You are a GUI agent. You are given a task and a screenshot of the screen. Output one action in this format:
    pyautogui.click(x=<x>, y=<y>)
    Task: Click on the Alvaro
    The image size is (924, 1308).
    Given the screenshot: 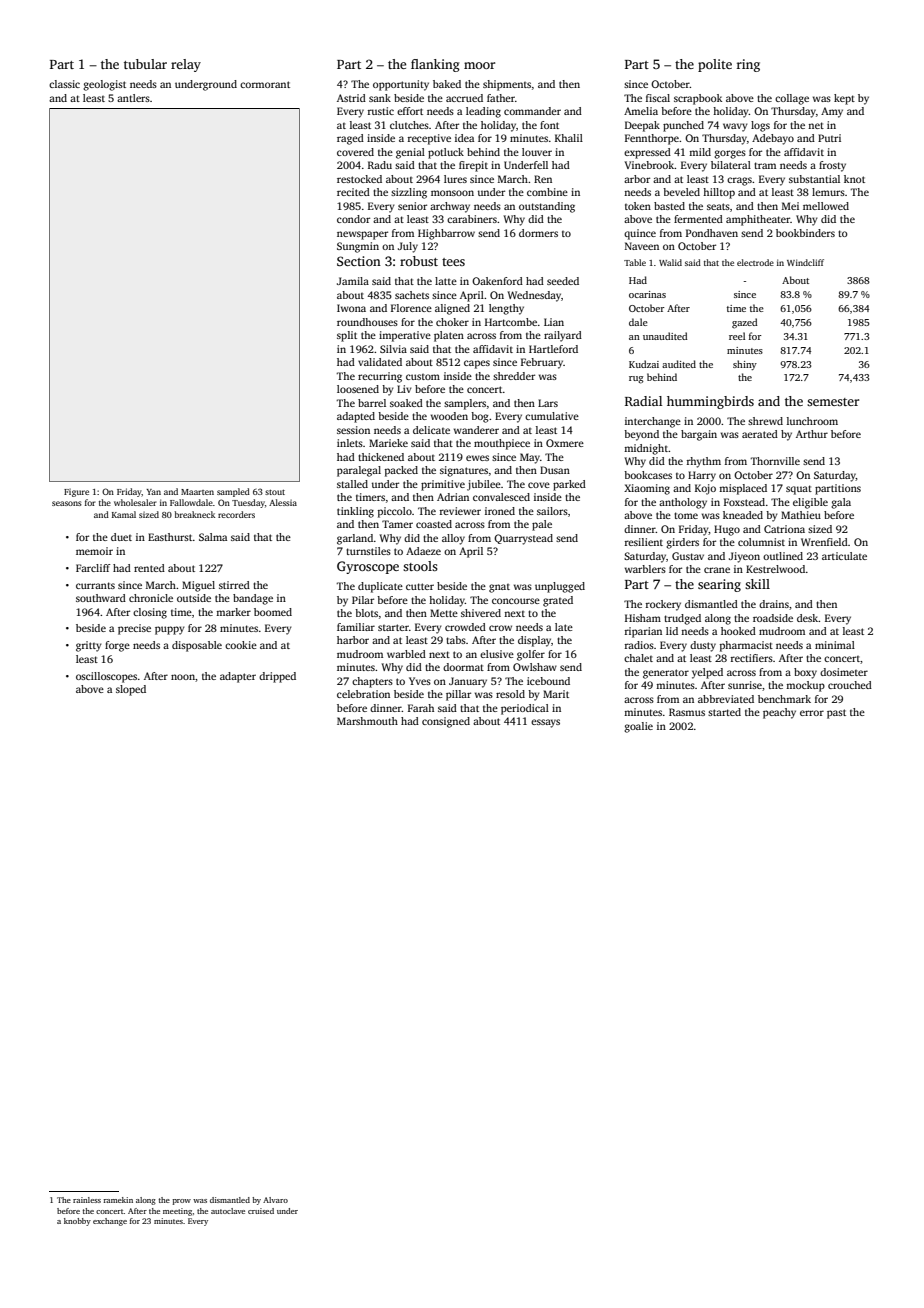 What is the action you would take?
    pyautogui.click(x=275, y=1200)
